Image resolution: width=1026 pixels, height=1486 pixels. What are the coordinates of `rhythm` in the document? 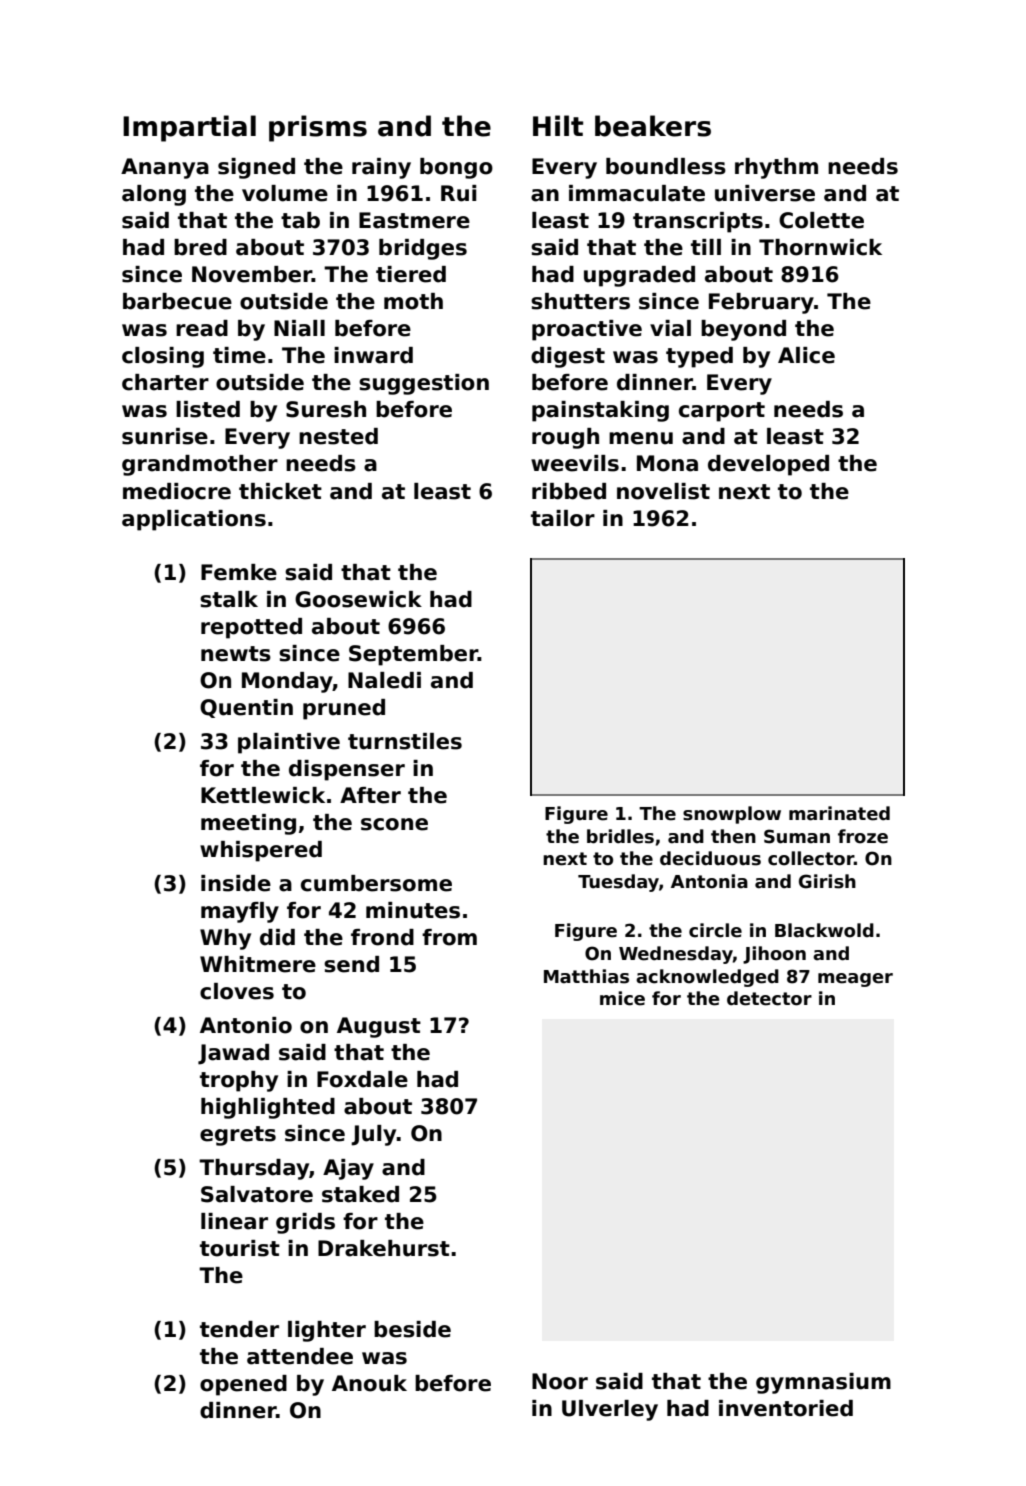 It's located at (776, 168).
